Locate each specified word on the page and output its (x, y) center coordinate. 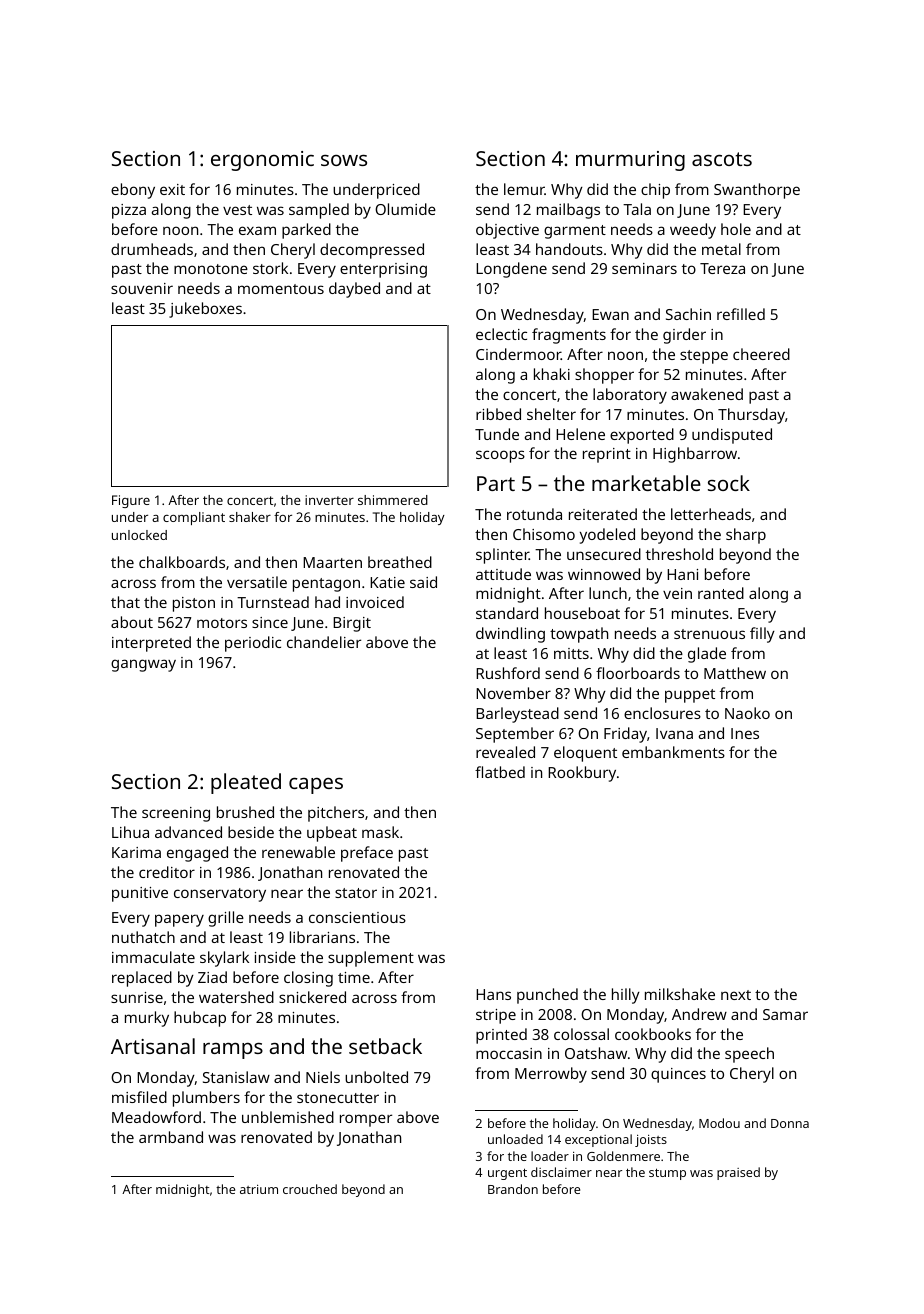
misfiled (139, 1097)
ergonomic (262, 161)
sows (344, 160)
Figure (131, 501)
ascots (722, 159)
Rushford (508, 673)
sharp (746, 536)
